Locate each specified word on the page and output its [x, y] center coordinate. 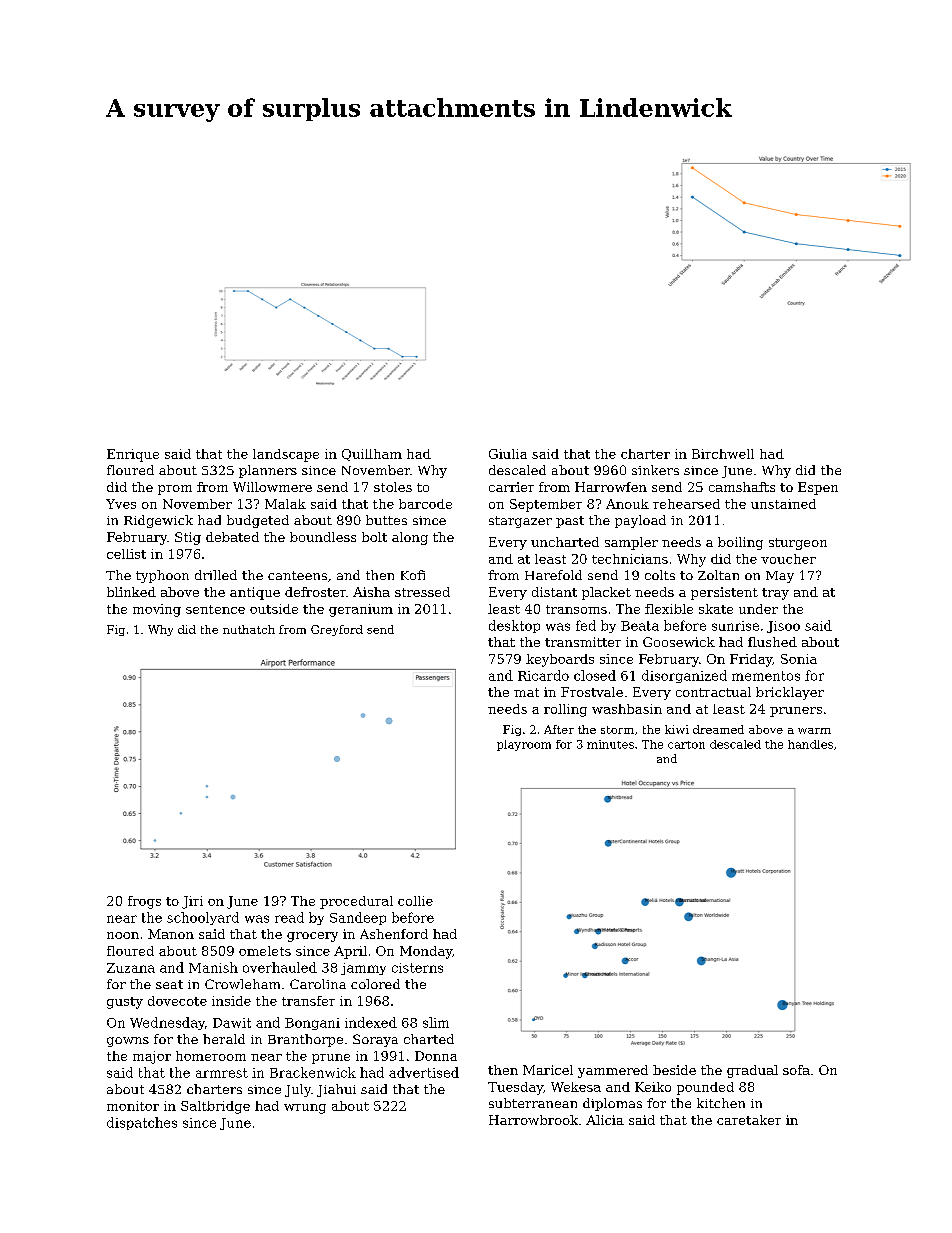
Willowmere [272, 487]
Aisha [371, 592]
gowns [128, 1042]
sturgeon [798, 544]
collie [415, 901]
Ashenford [394, 934]
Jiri [192, 902]
